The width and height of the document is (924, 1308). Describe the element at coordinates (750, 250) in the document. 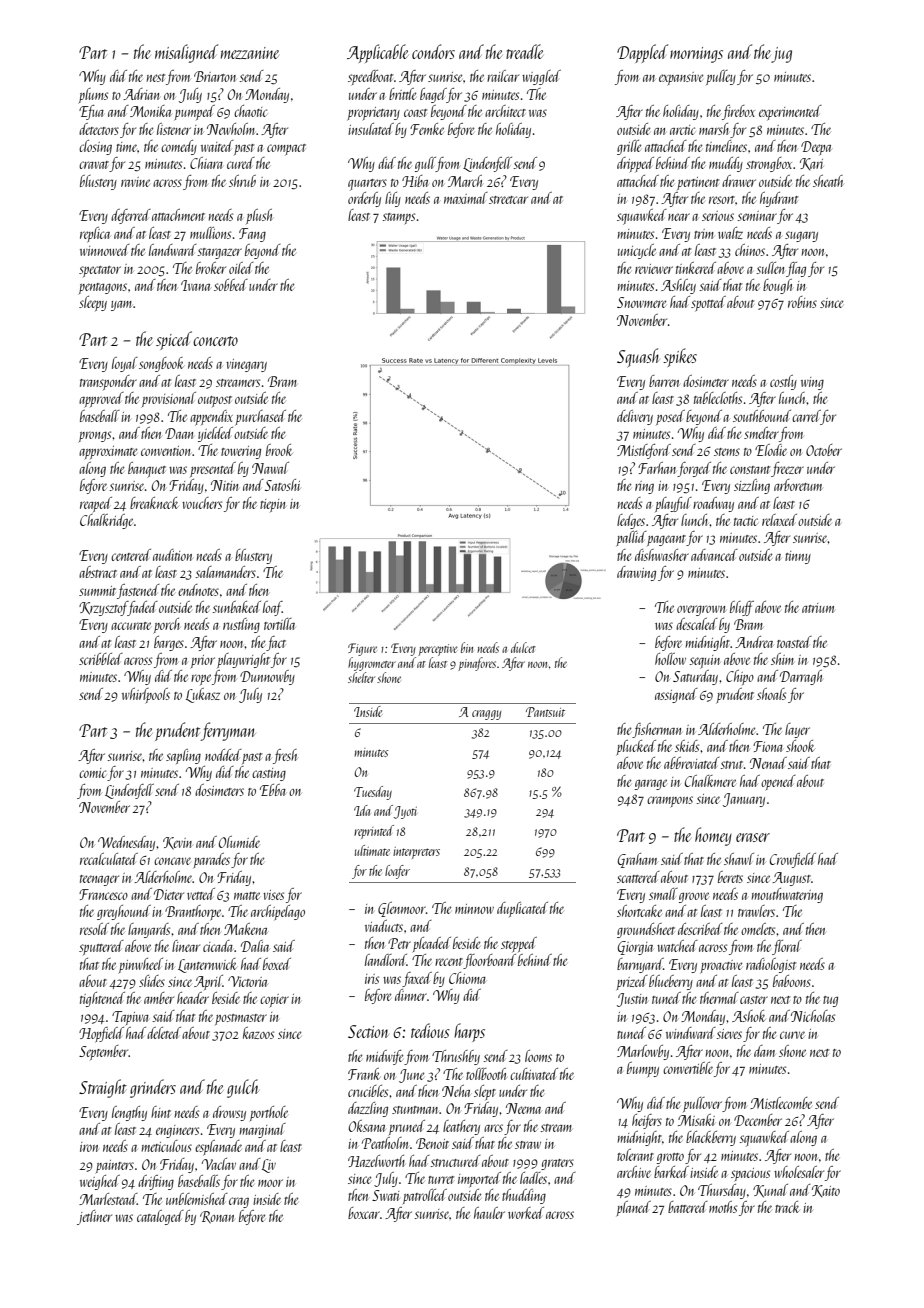

I see `chinos` at that location.
